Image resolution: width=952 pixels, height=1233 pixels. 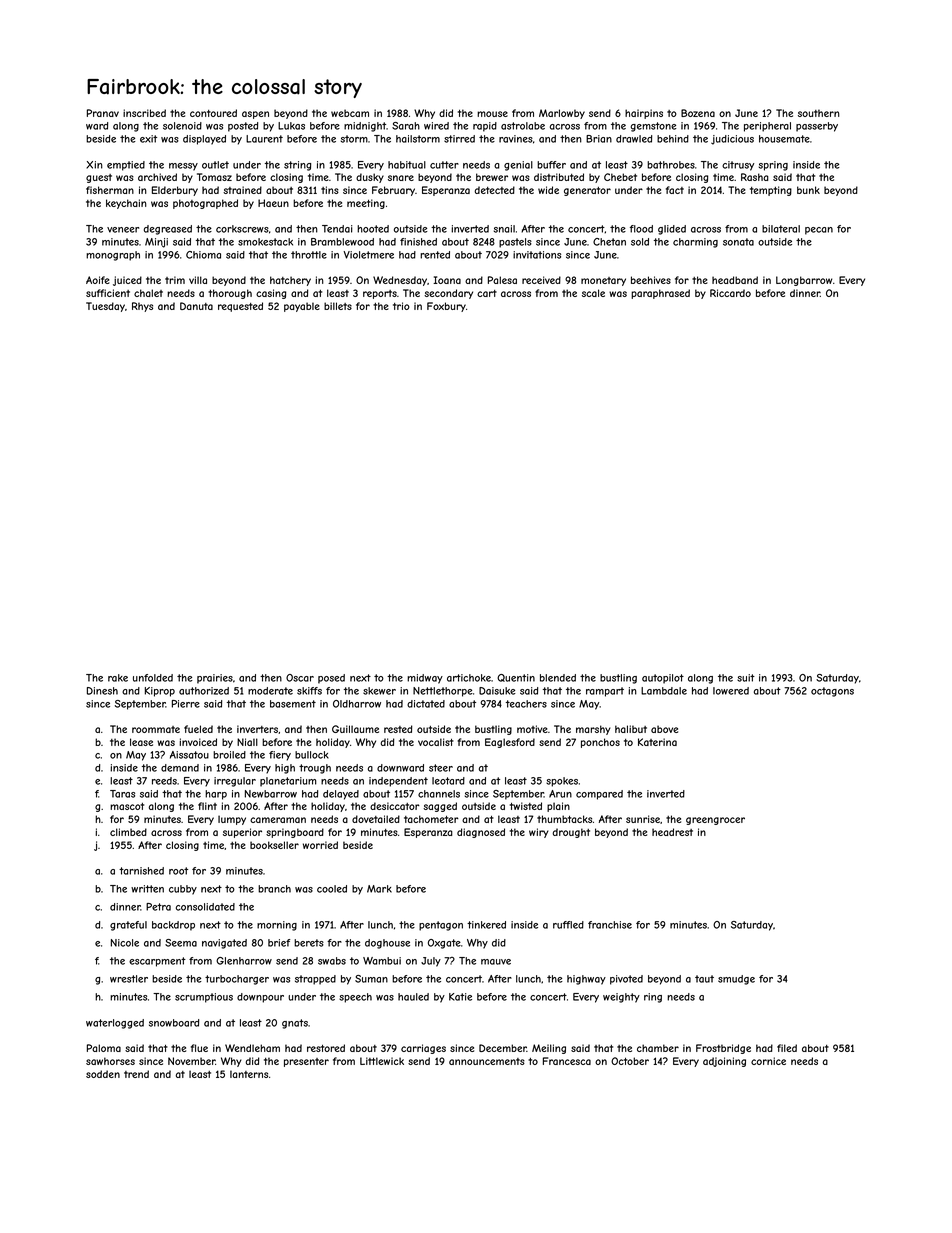 What do you see at coordinates (142, 307) in the page?
I see `Rhys` at bounding box center [142, 307].
